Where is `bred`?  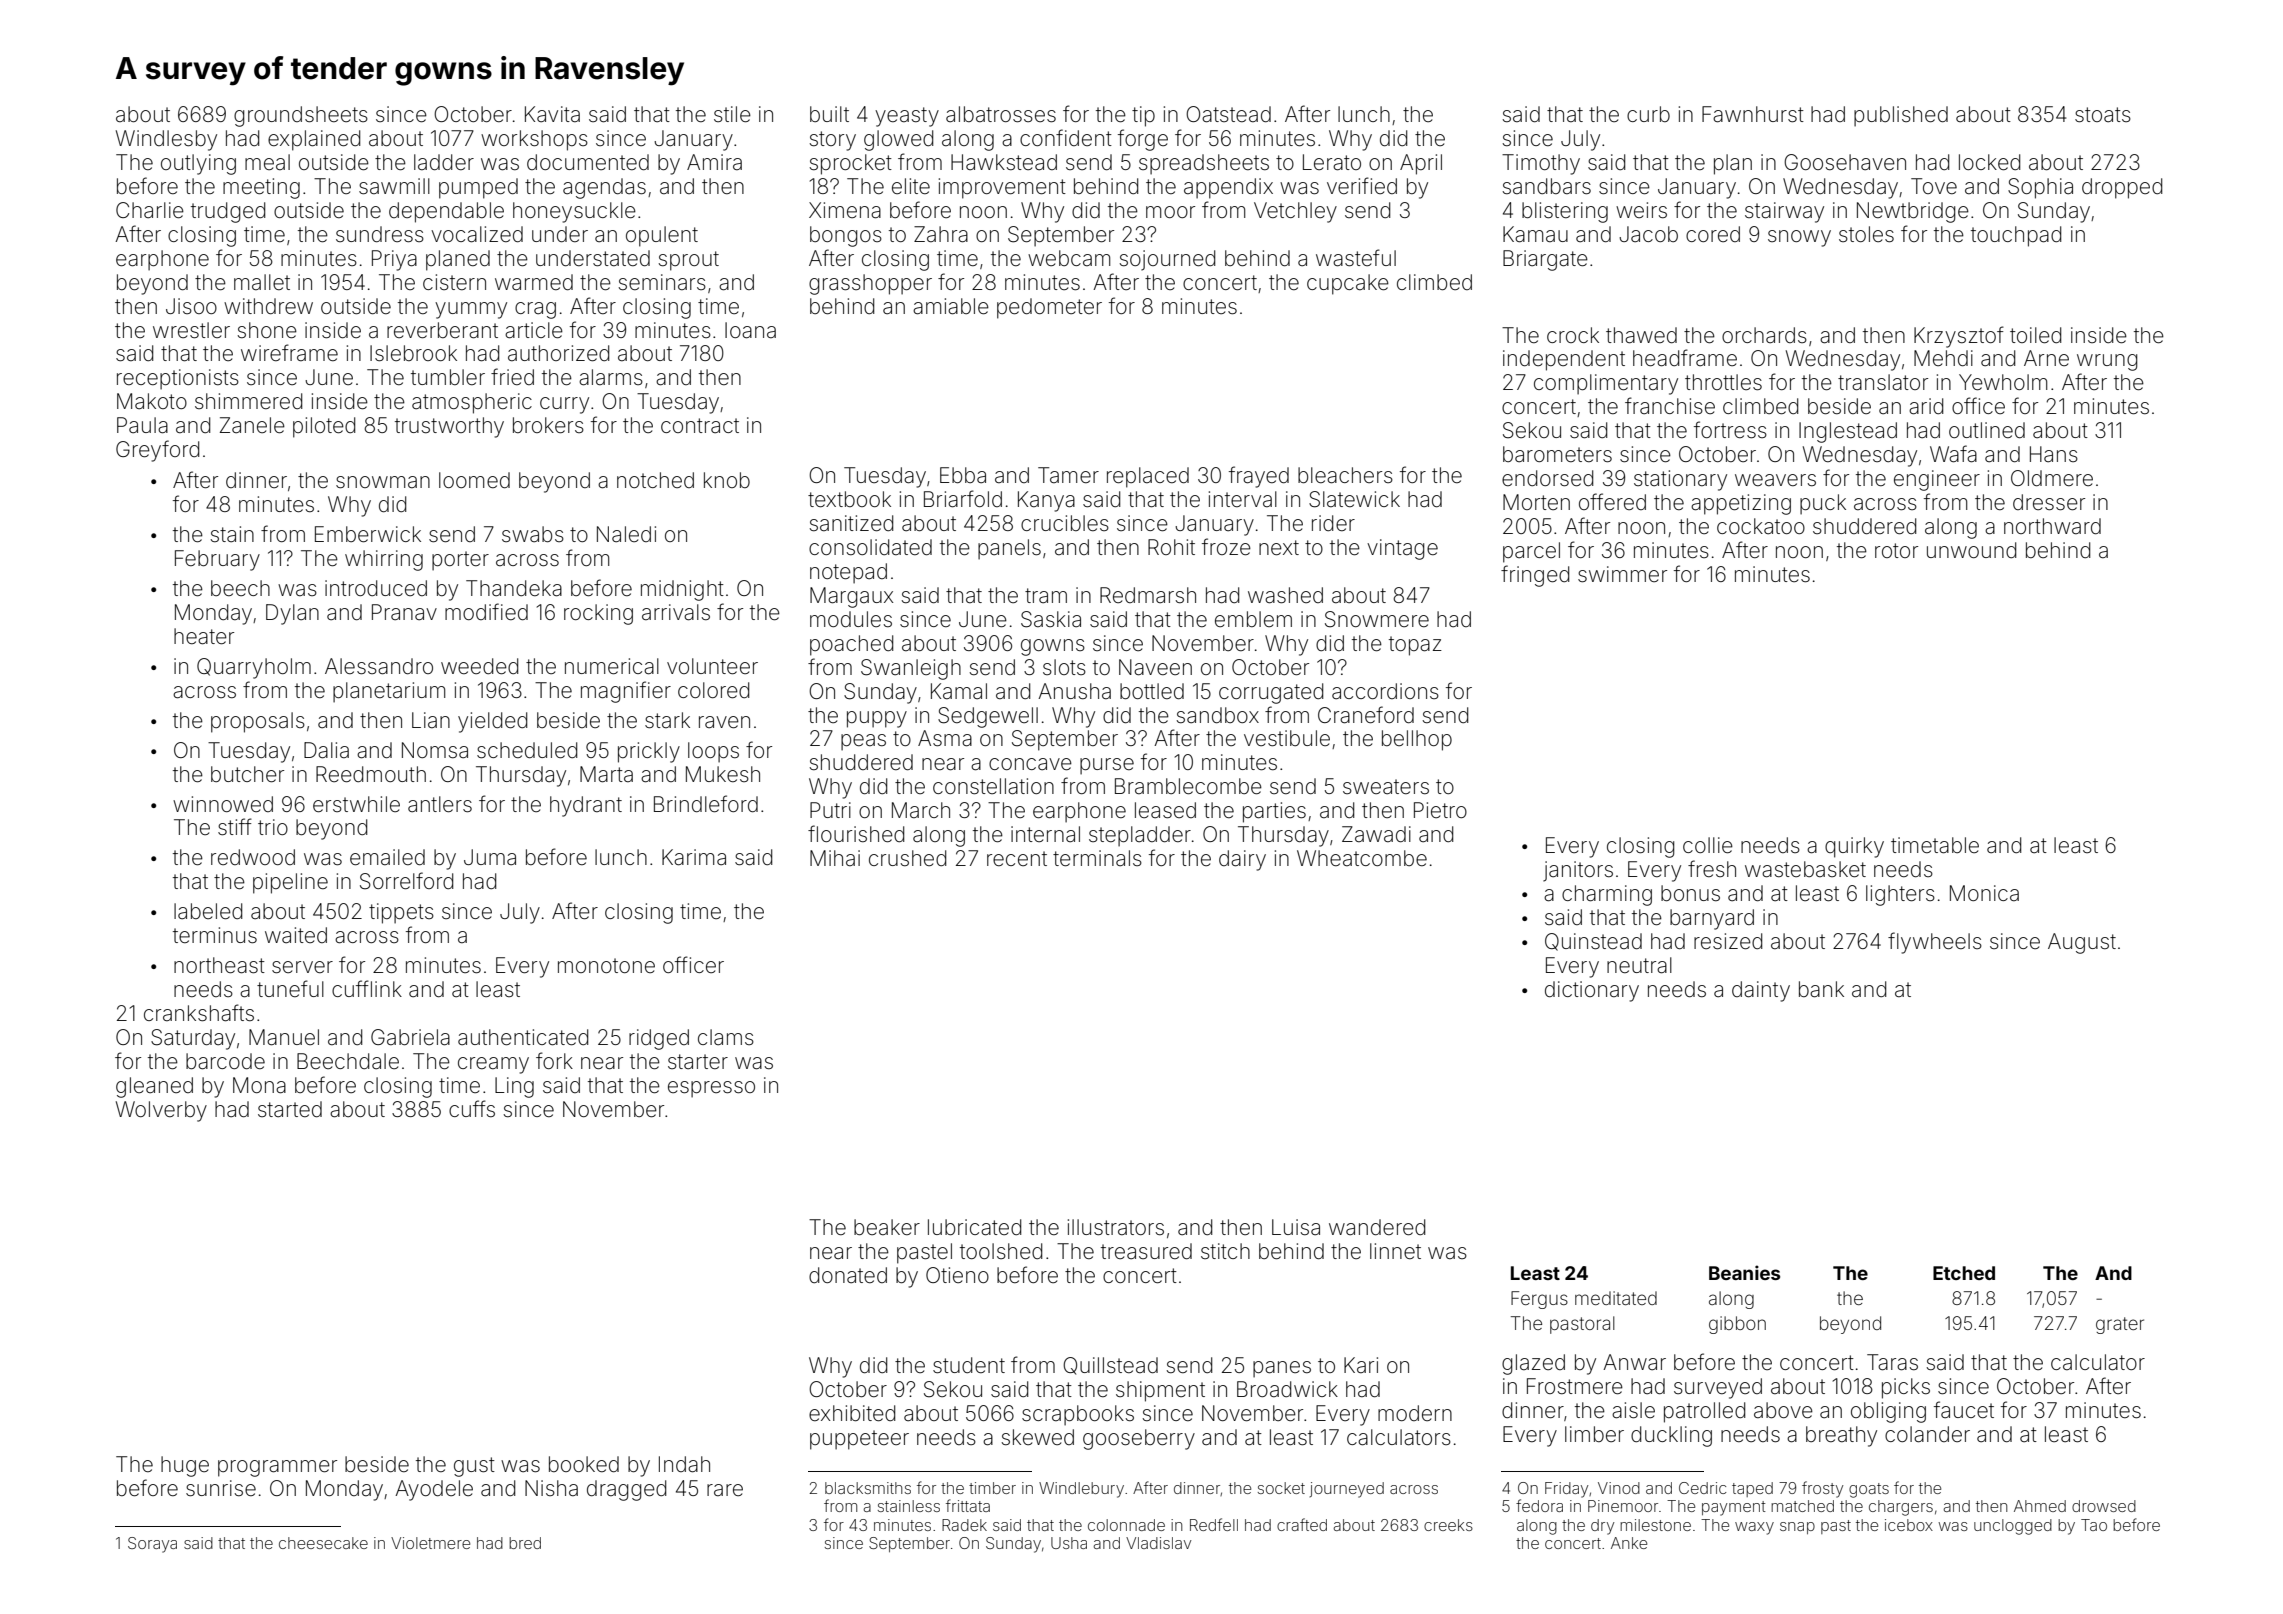
bred is located at coordinates (525, 1543).
